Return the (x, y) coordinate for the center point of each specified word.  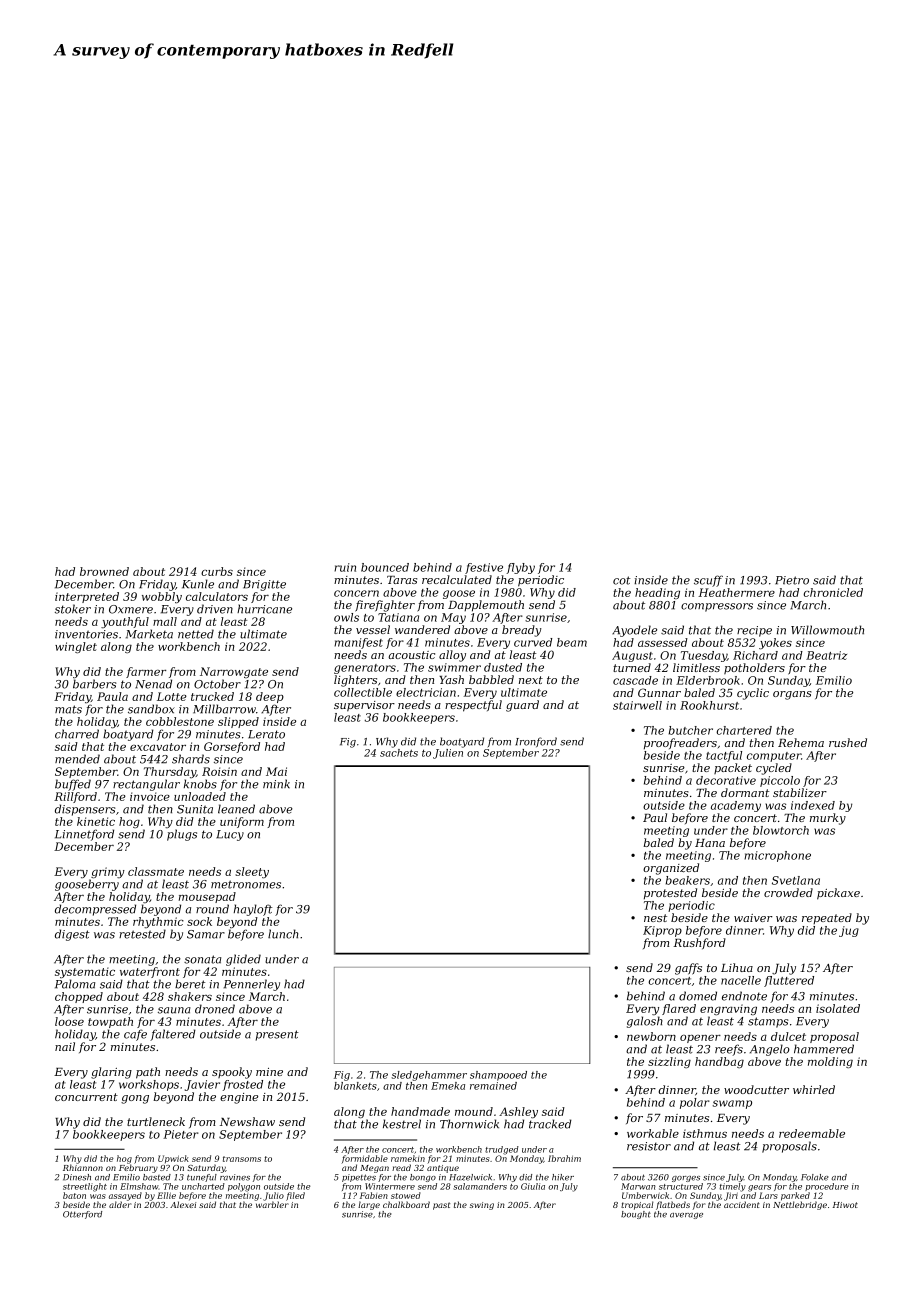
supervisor (364, 706)
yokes (775, 643)
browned (104, 571)
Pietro (792, 580)
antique (443, 1169)
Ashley (518, 1112)
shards (191, 759)
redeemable (812, 1133)
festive (484, 568)
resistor (649, 1146)
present (277, 1035)
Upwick (173, 1159)
